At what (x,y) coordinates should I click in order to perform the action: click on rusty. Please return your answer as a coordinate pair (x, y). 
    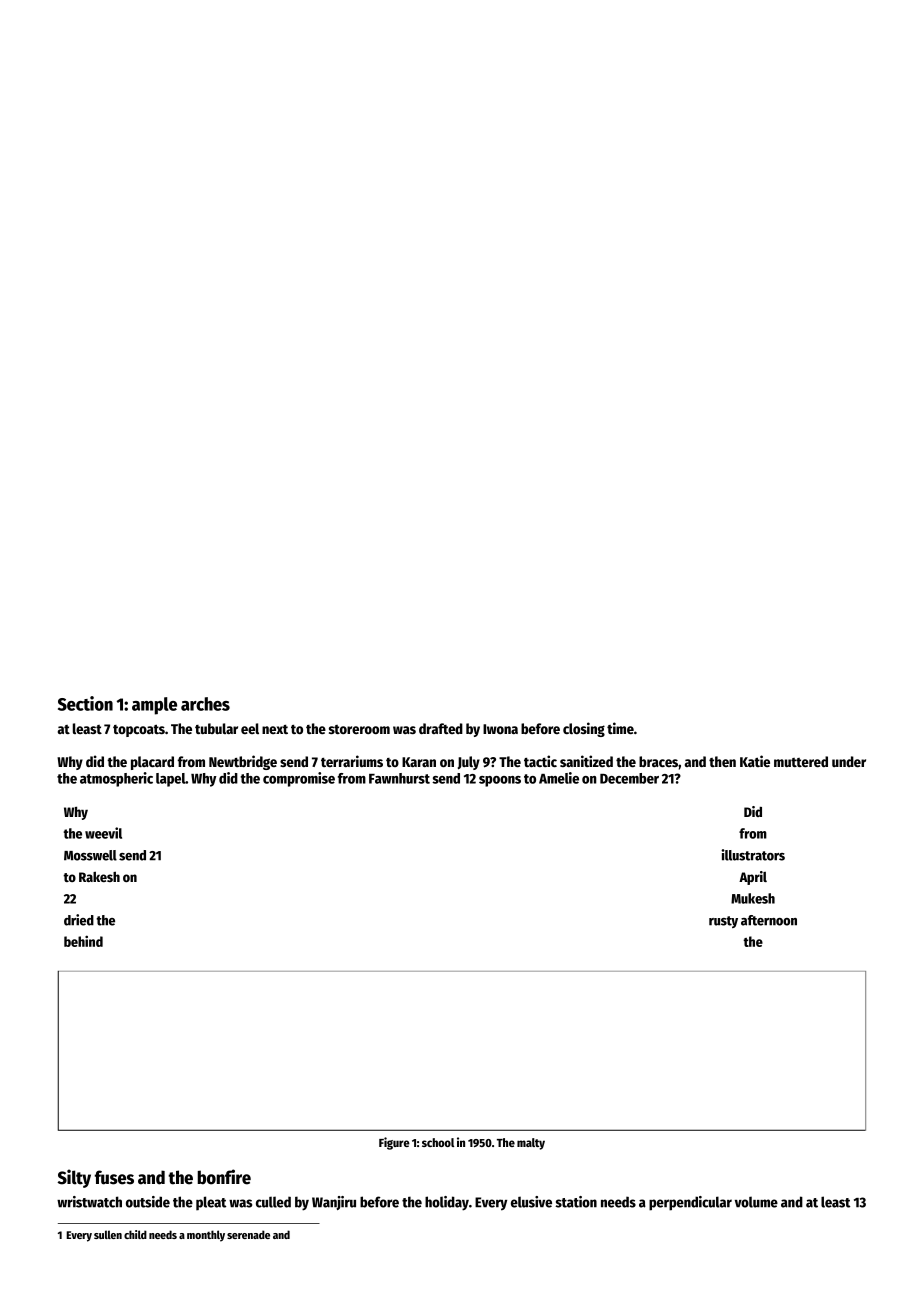
    Looking at the image, I should click on (723, 922).
